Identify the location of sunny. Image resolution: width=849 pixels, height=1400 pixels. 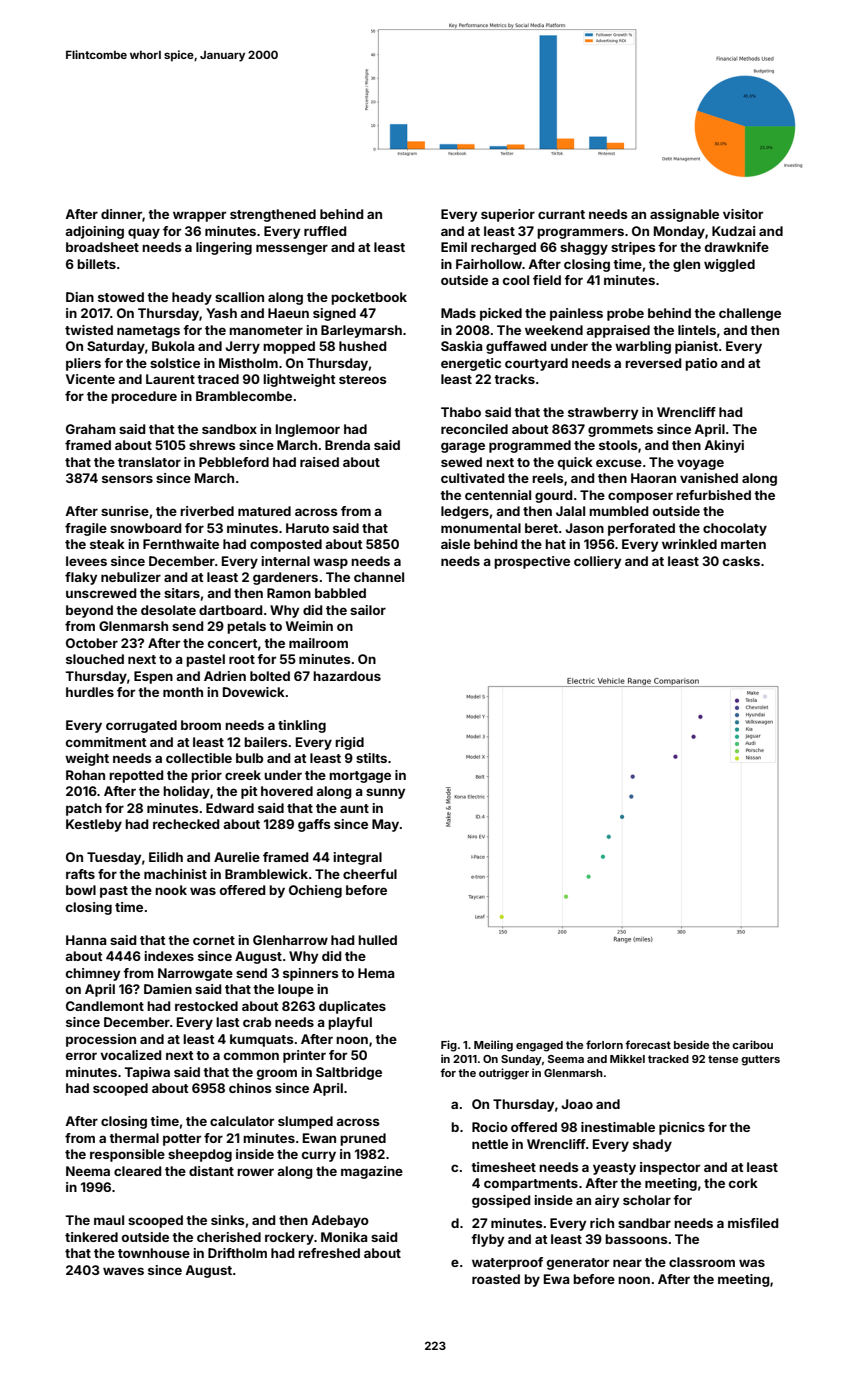
(385, 793).
